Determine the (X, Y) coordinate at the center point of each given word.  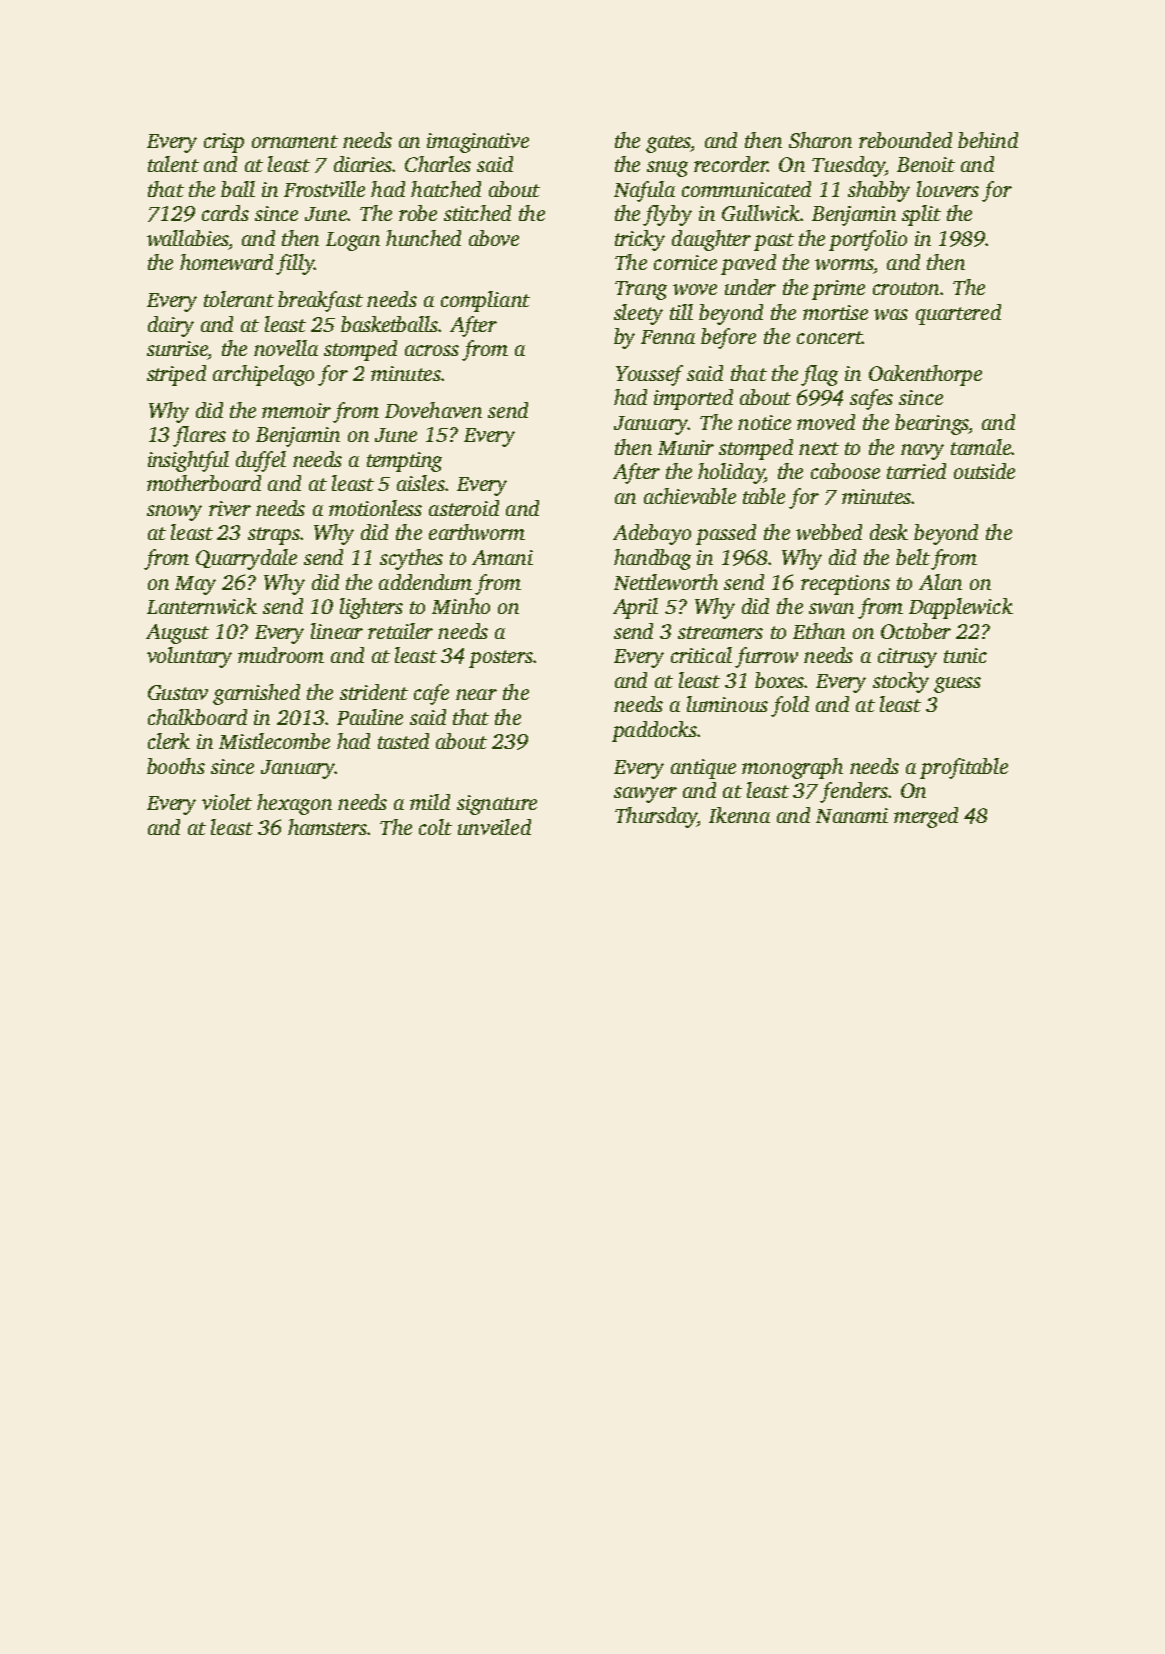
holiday (731, 473)
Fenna (668, 337)
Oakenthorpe (925, 375)
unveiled (494, 827)
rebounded (905, 140)
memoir (296, 410)
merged (926, 817)
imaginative (478, 143)
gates (668, 144)
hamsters (327, 827)
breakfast (320, 301)
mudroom (281, 655)
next (819, 448)
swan (831, 608)
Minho (461, 606)
